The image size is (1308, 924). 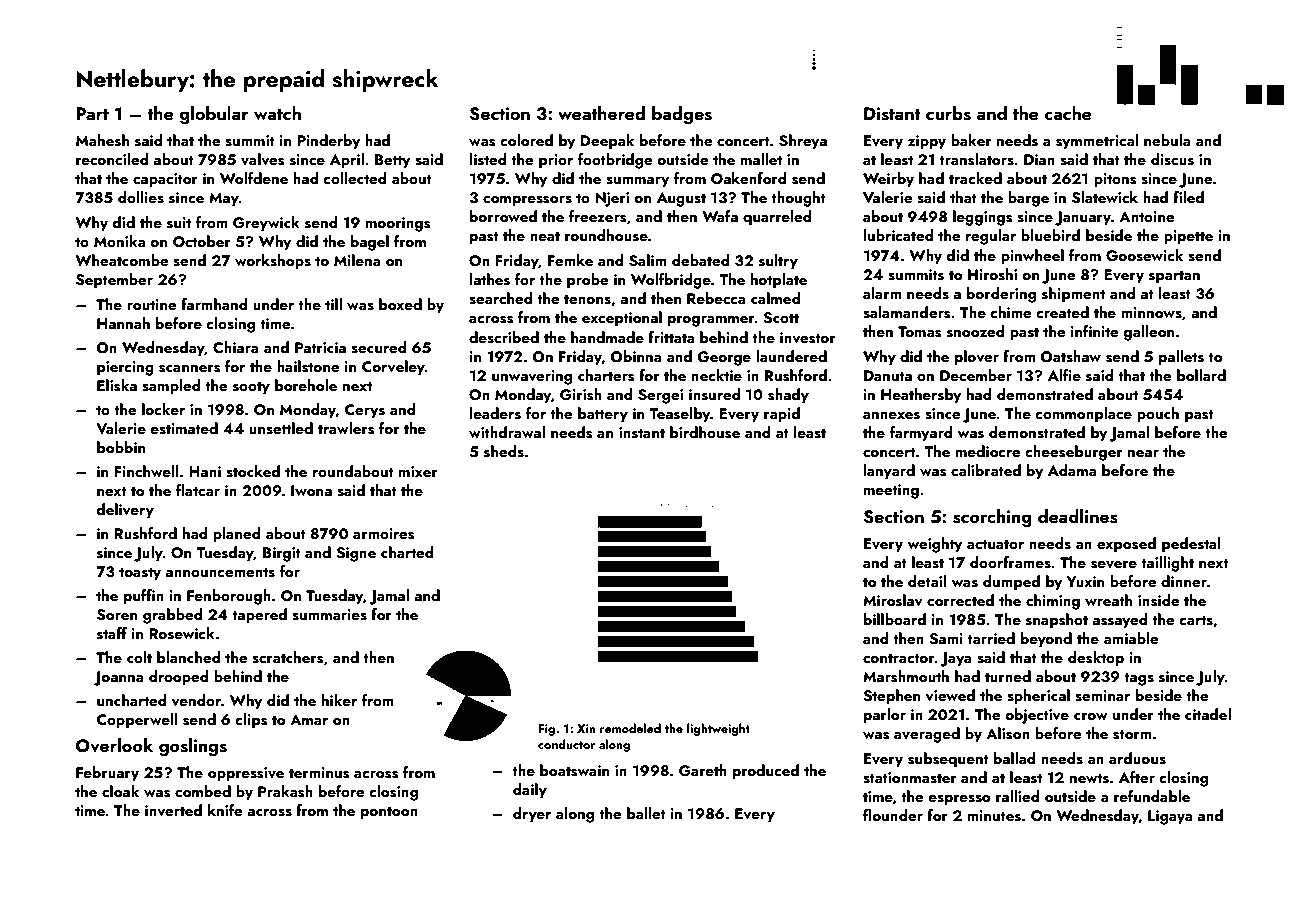 What do you see at coordinates (1170, 817) in the page?
I see `Ligaya` at bounding box center [1170, 817].
